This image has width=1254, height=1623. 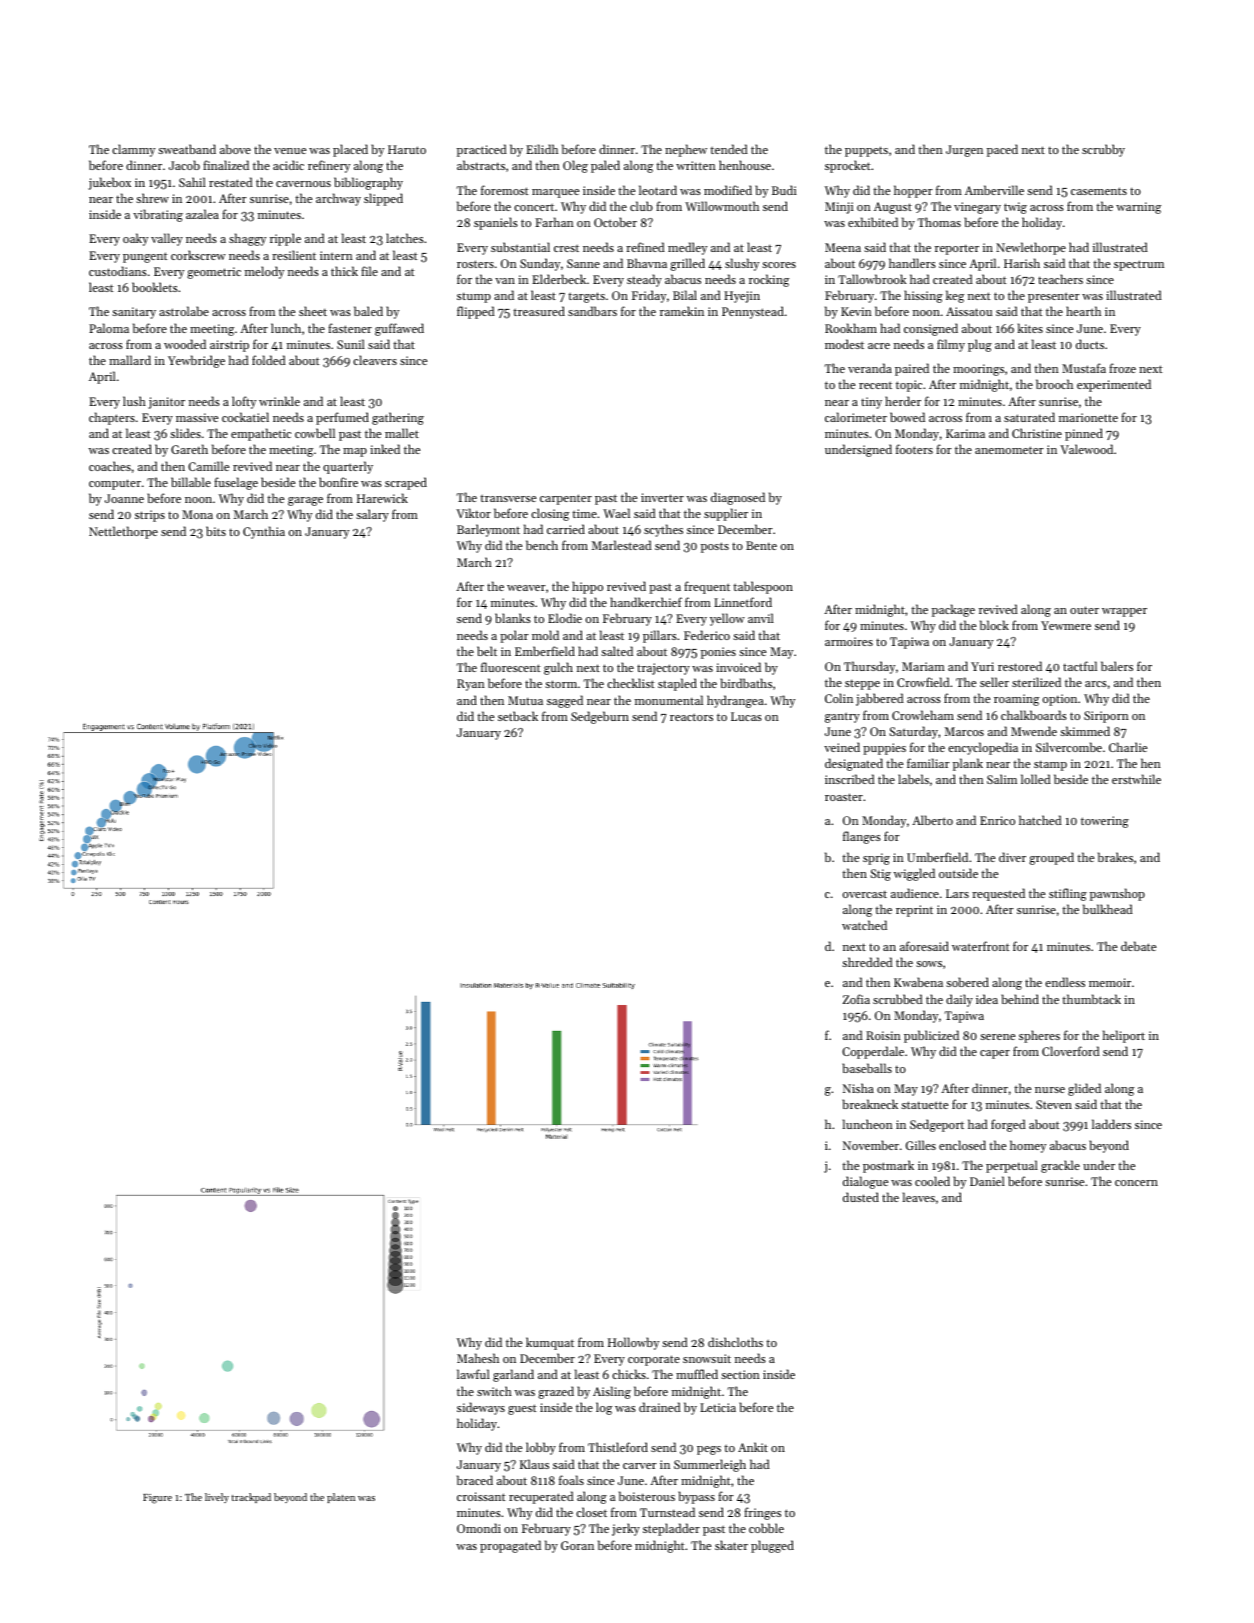 I want to click on Ankit, so click(x=753, y=1447).
